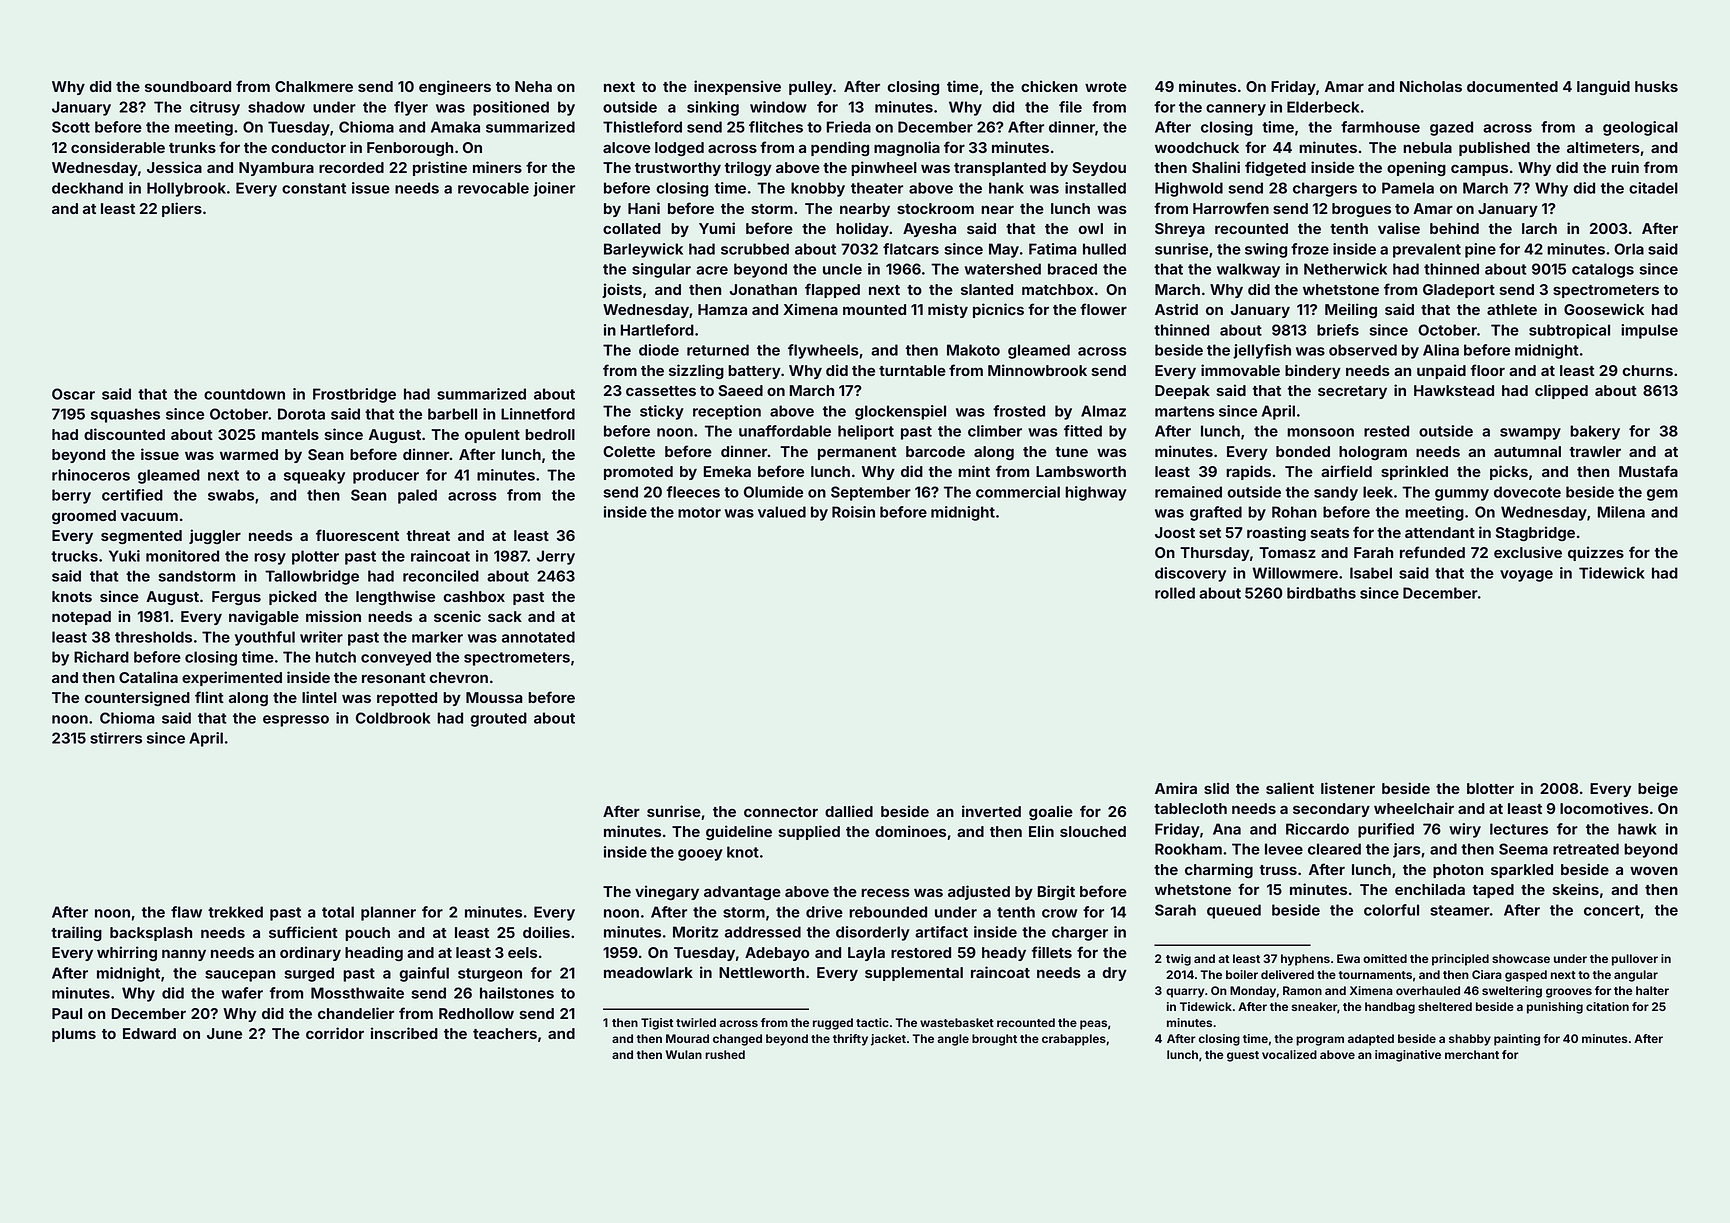  Describe the element at coordinates (853, 512) in the image. I see `Roisin` at that location.
